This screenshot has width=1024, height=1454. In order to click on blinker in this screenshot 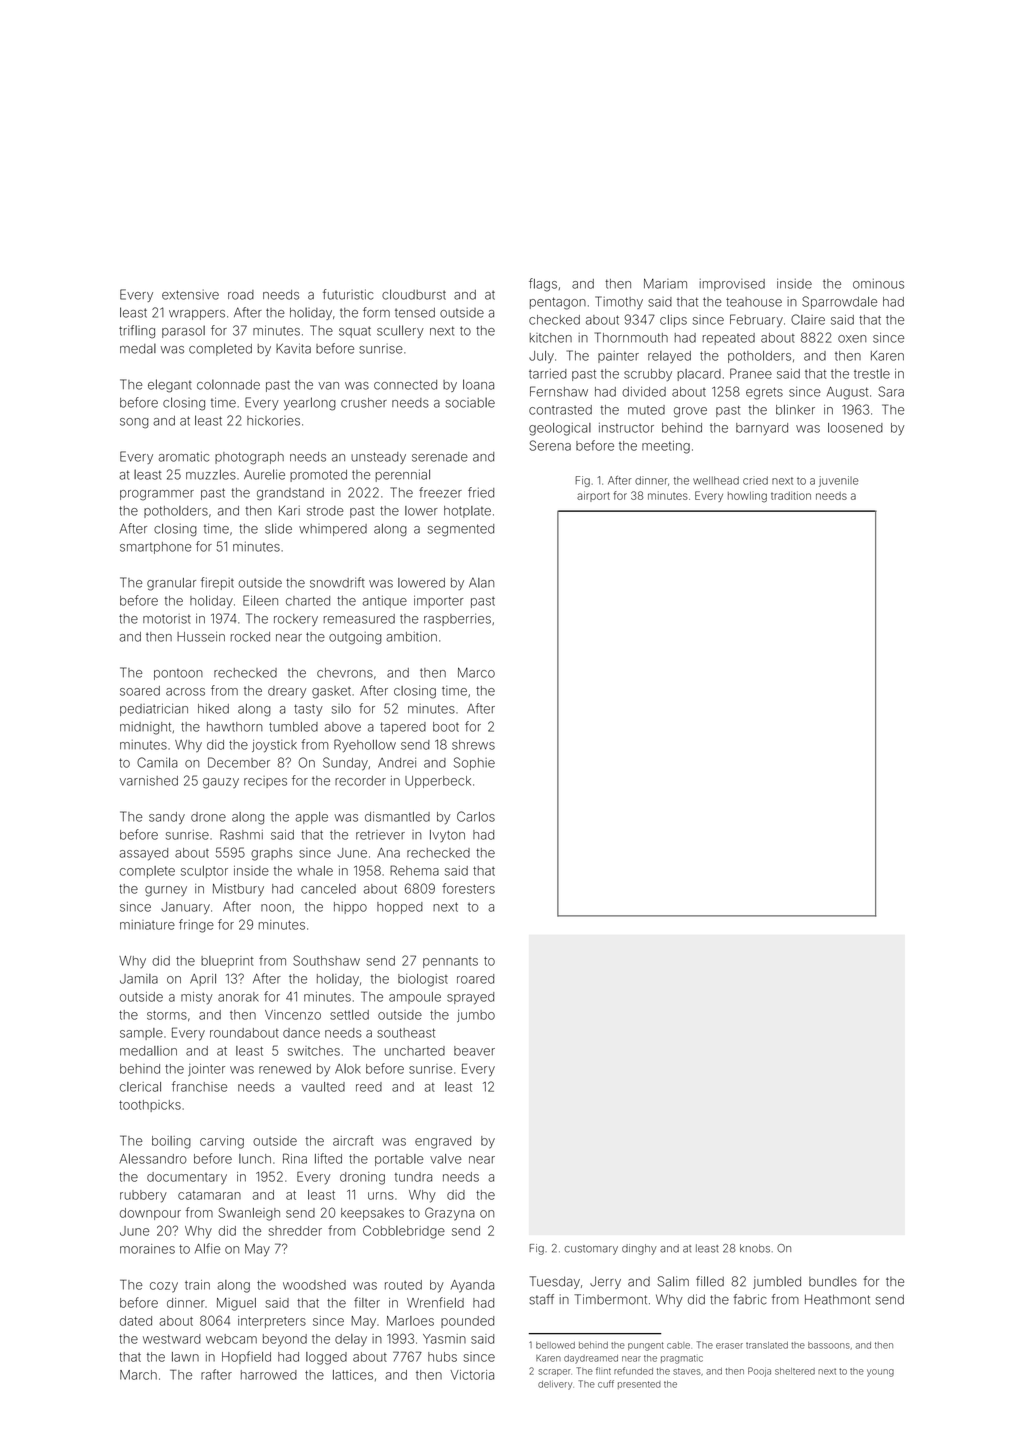, I will do `click(795, 410)`.
